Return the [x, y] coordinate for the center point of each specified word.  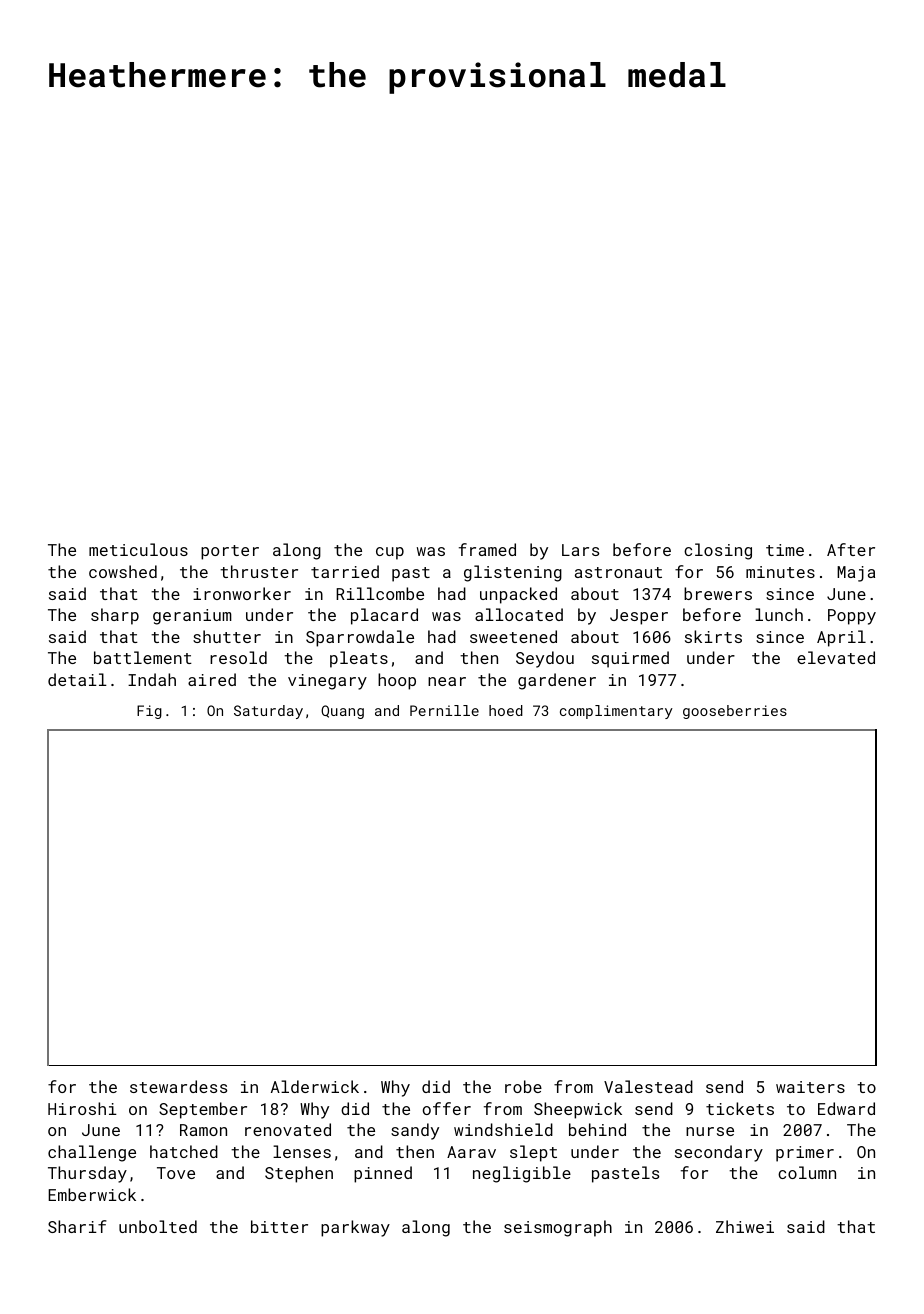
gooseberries [735, 712]
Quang [342, 712]
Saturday [268, 712]
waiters [810, 1087]
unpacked [518, 595]
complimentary [616, 712]
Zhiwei [745, 1226]
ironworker [242, 593]
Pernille [444, 710]
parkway [355, 1228]
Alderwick [315, 1086]
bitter [279, 1226]
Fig [149, 712]
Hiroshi [82, 1108]
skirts [713, 636]
